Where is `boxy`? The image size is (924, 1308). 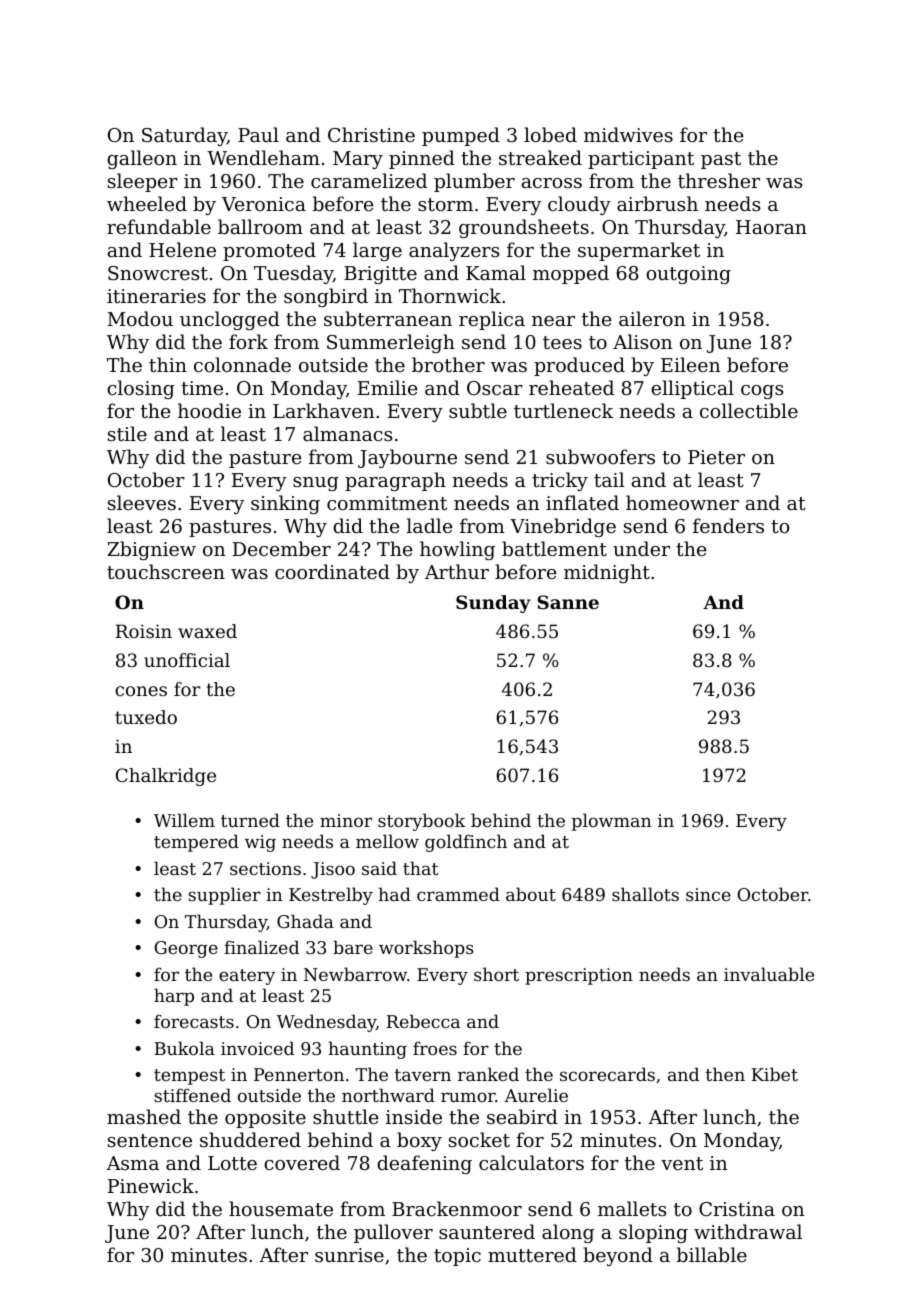 boxy is located at coordinates (419, 1141).
